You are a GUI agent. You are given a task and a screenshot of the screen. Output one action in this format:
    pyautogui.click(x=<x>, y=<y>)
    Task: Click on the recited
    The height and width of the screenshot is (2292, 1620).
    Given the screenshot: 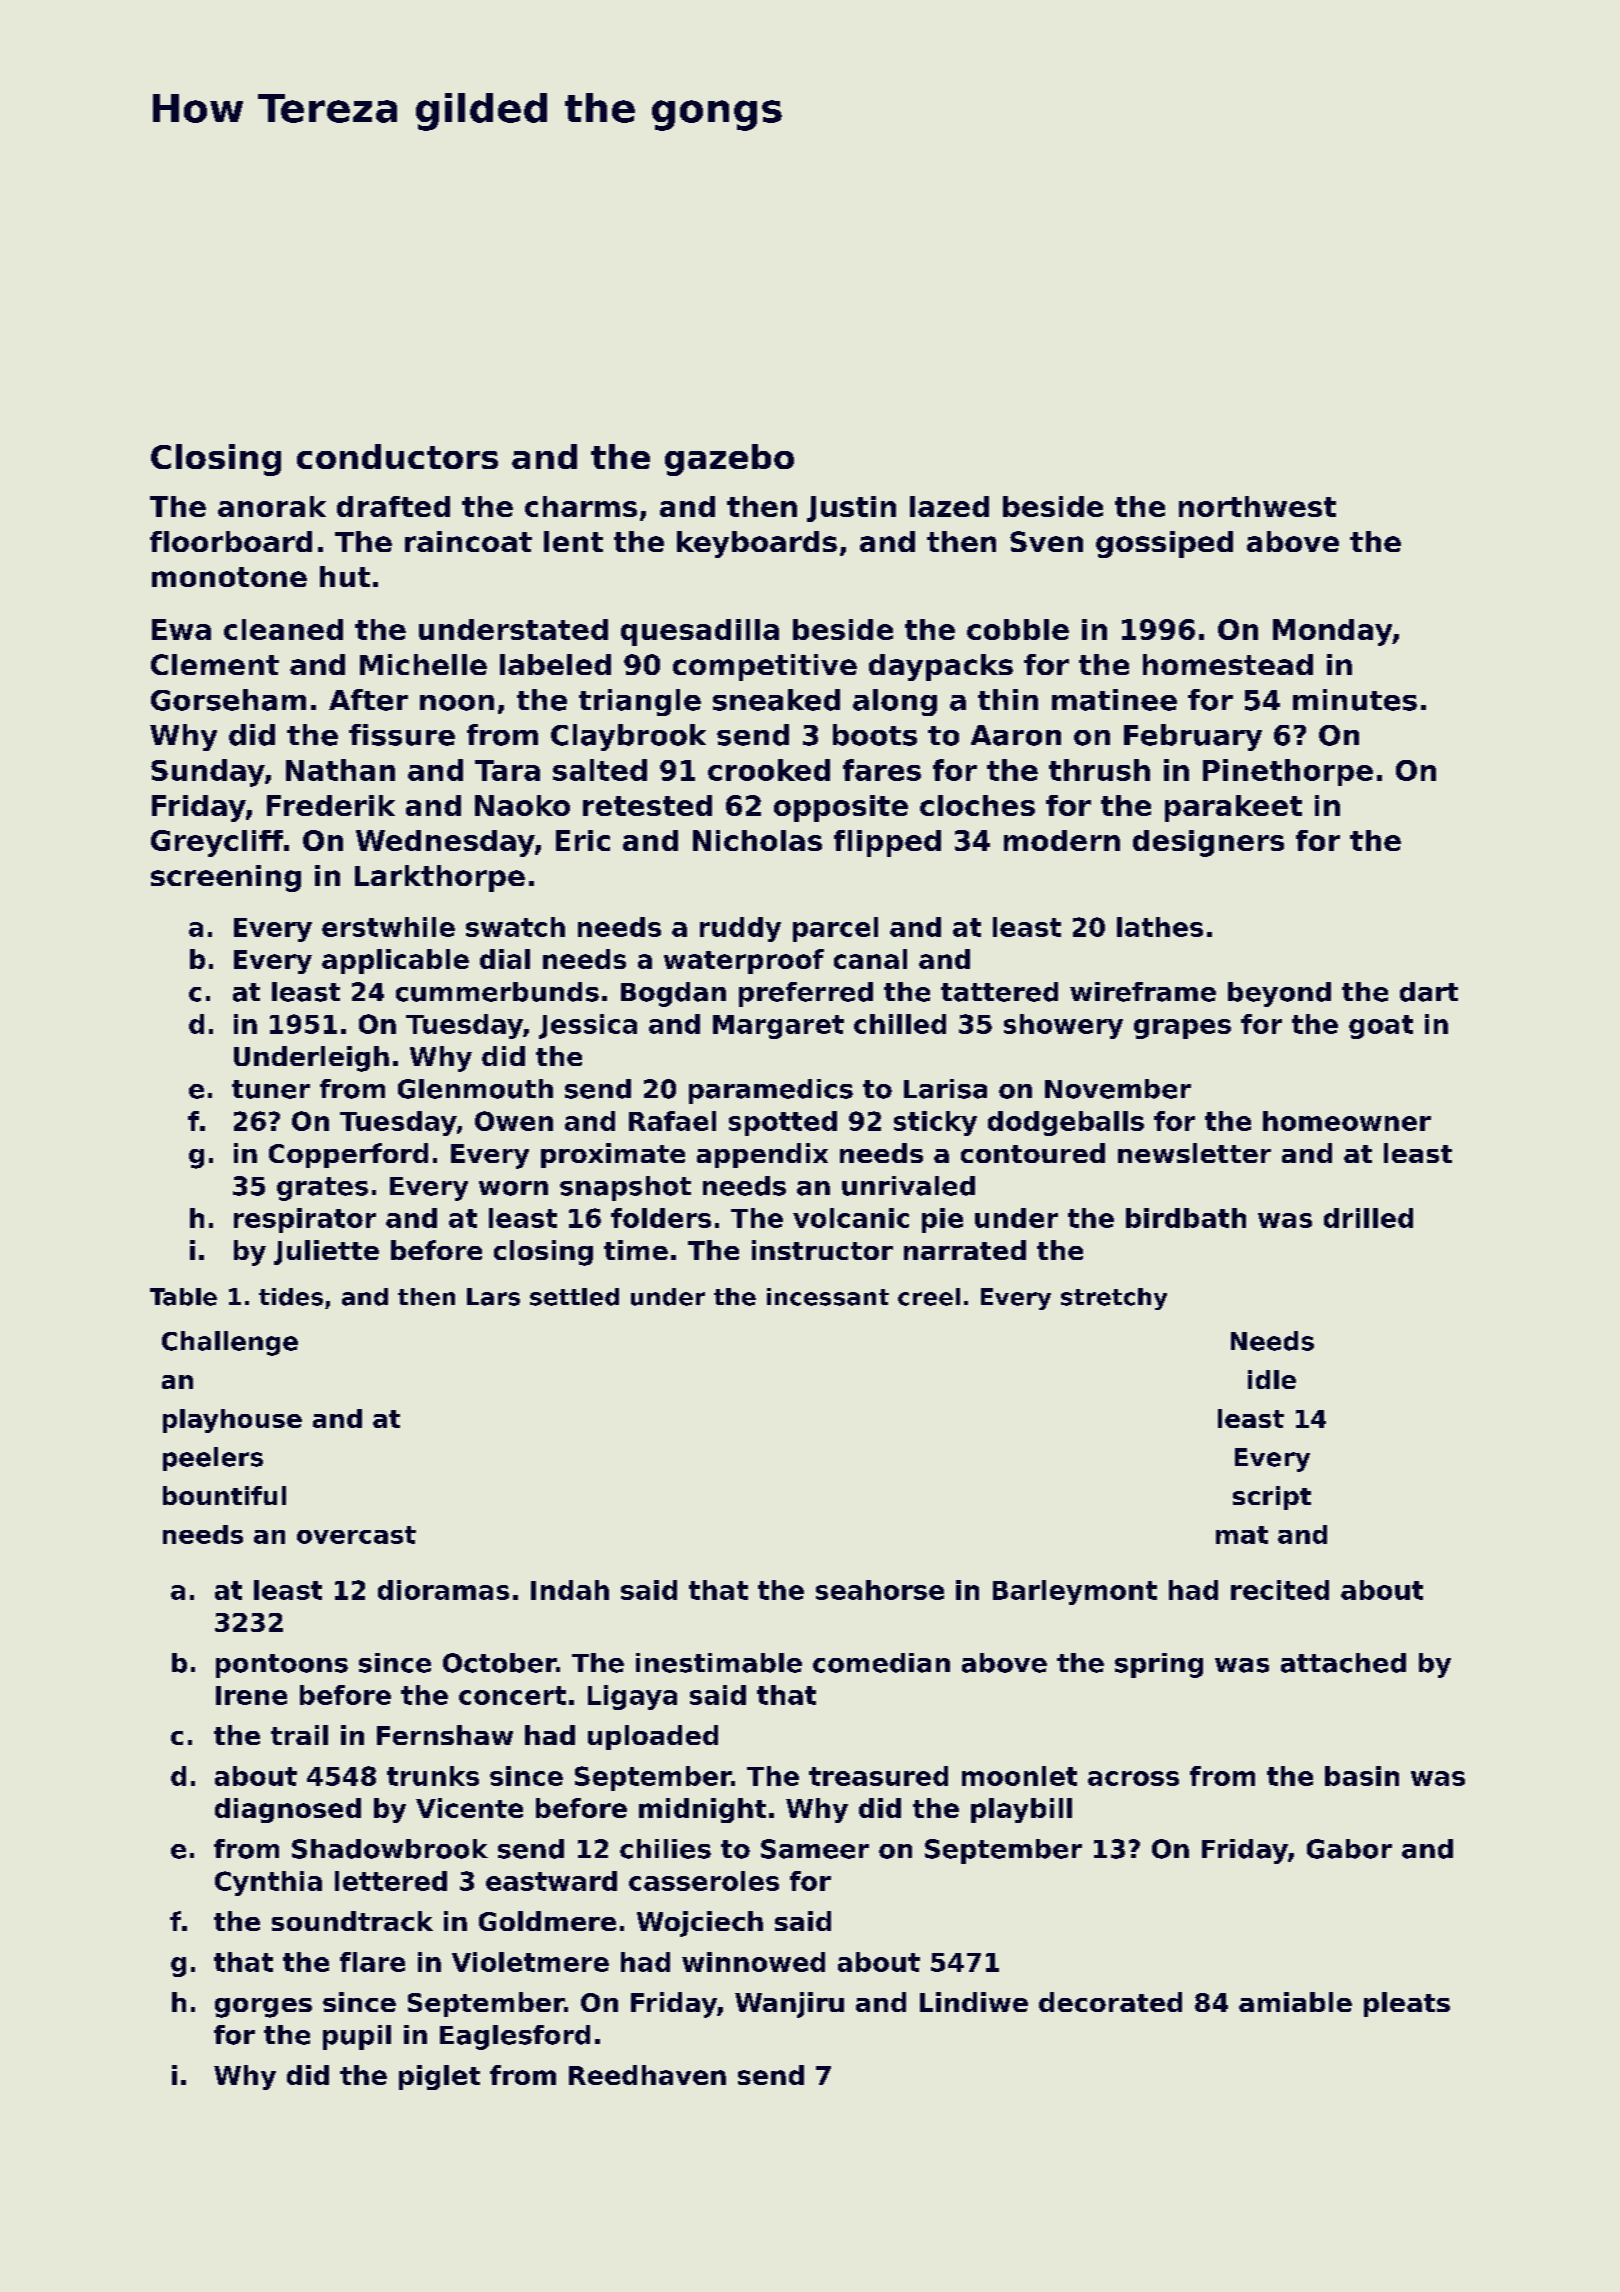 What is the action you would take?
    pyautogui.click(x=1280, y=1590)
